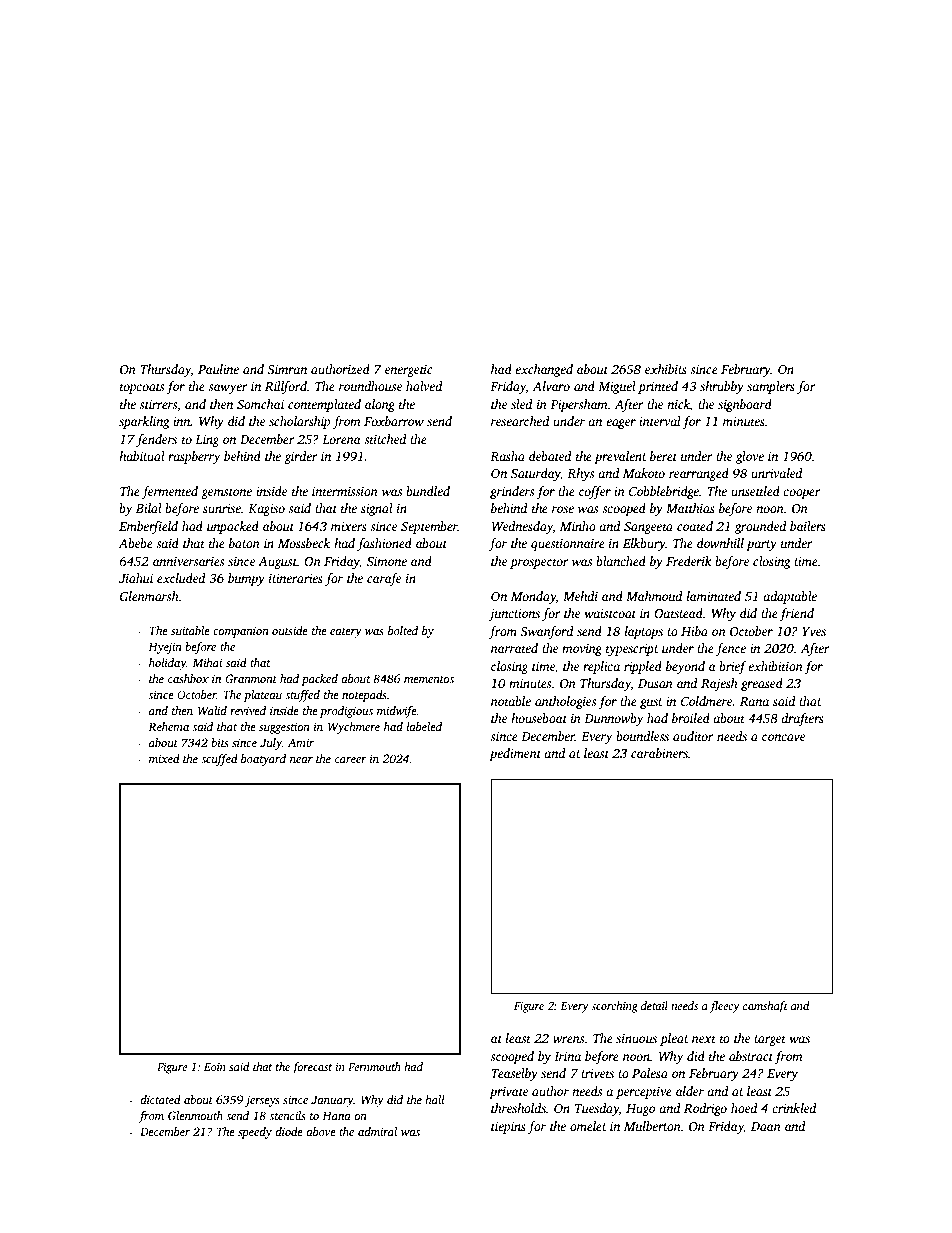  Describe the element at coordinates (614, 1007) in the screenshot. I see `scorching` at that location.
